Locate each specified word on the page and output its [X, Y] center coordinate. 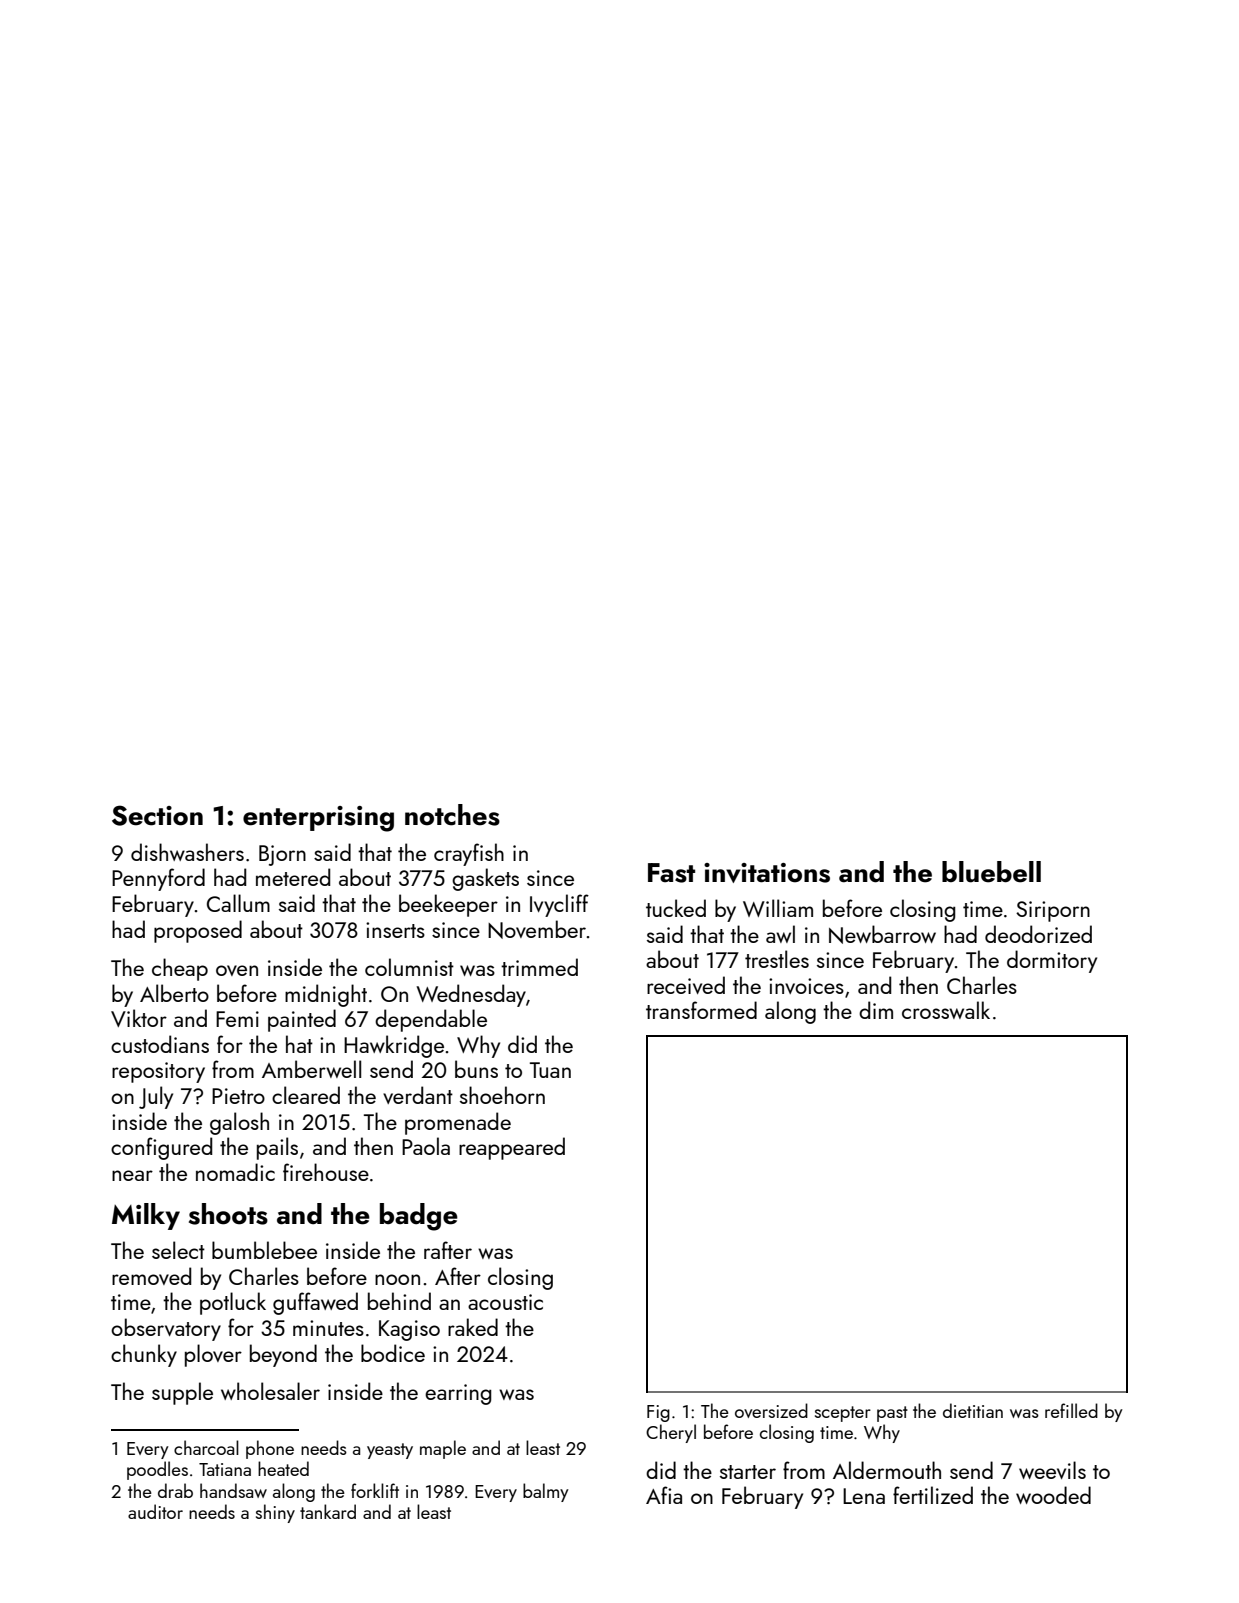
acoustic [505, 1302]
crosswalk [946, 1010]
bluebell [991, 872]
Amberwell [311, 1069]
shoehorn [502, 1095]
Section [157, 815]
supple [182, 1393]
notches [452, 815]
